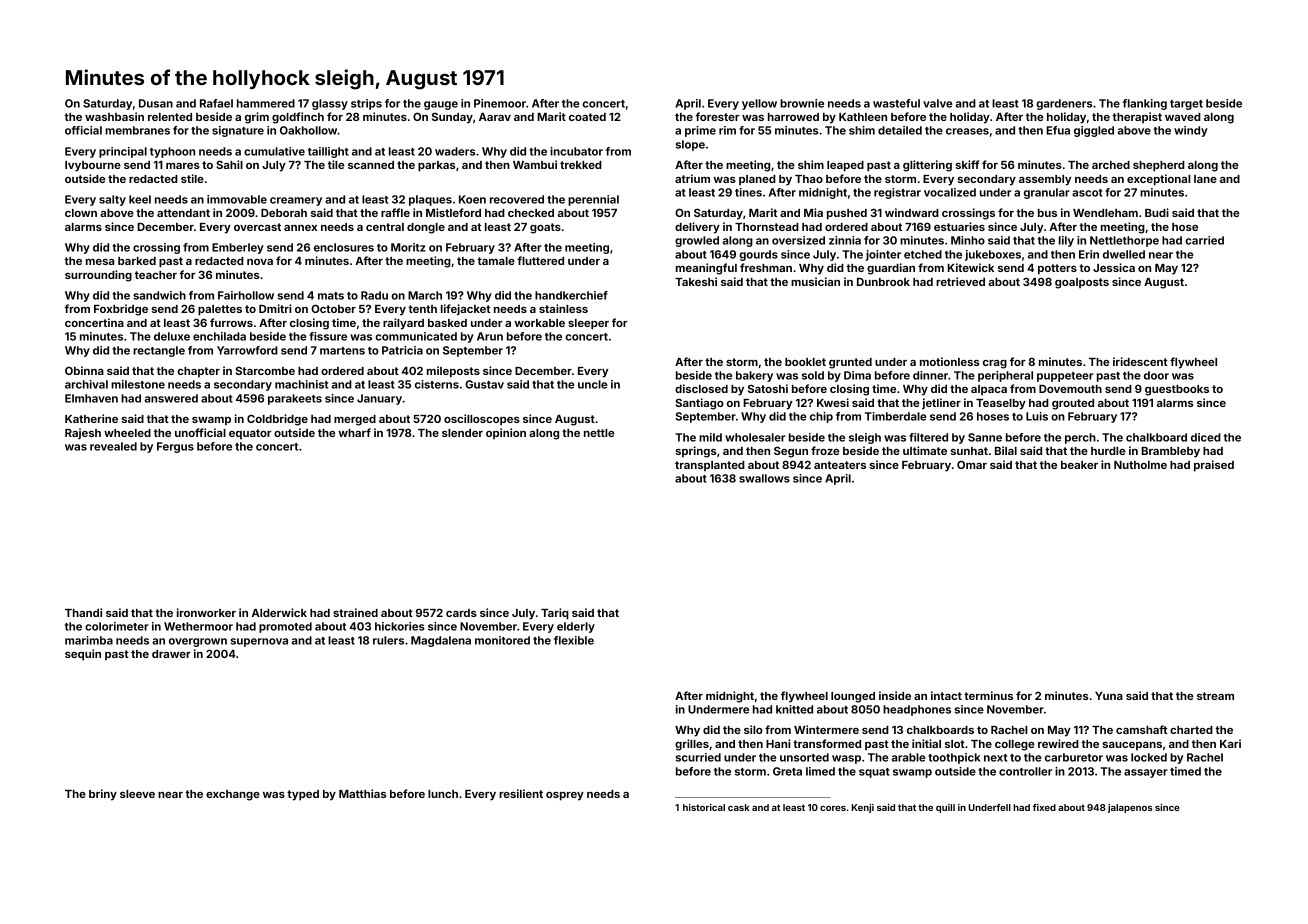 The height and width of the image is (924, 1308). What do you see at coordinates (995, 364) in the image?
I see `crag` at bounding box center [995, 364].
